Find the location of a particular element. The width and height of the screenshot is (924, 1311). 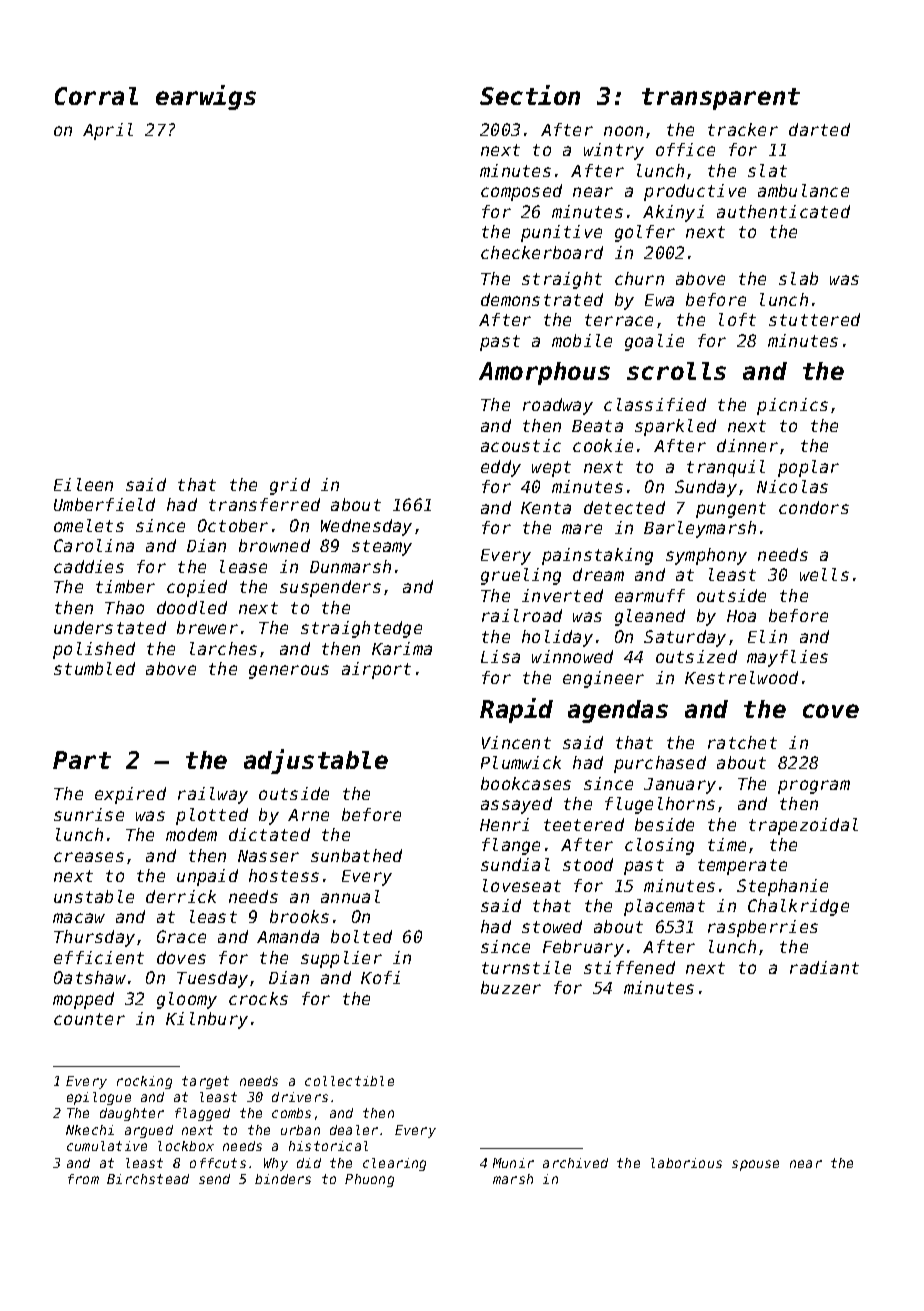

picnics is located at coordinates (792, 406).
